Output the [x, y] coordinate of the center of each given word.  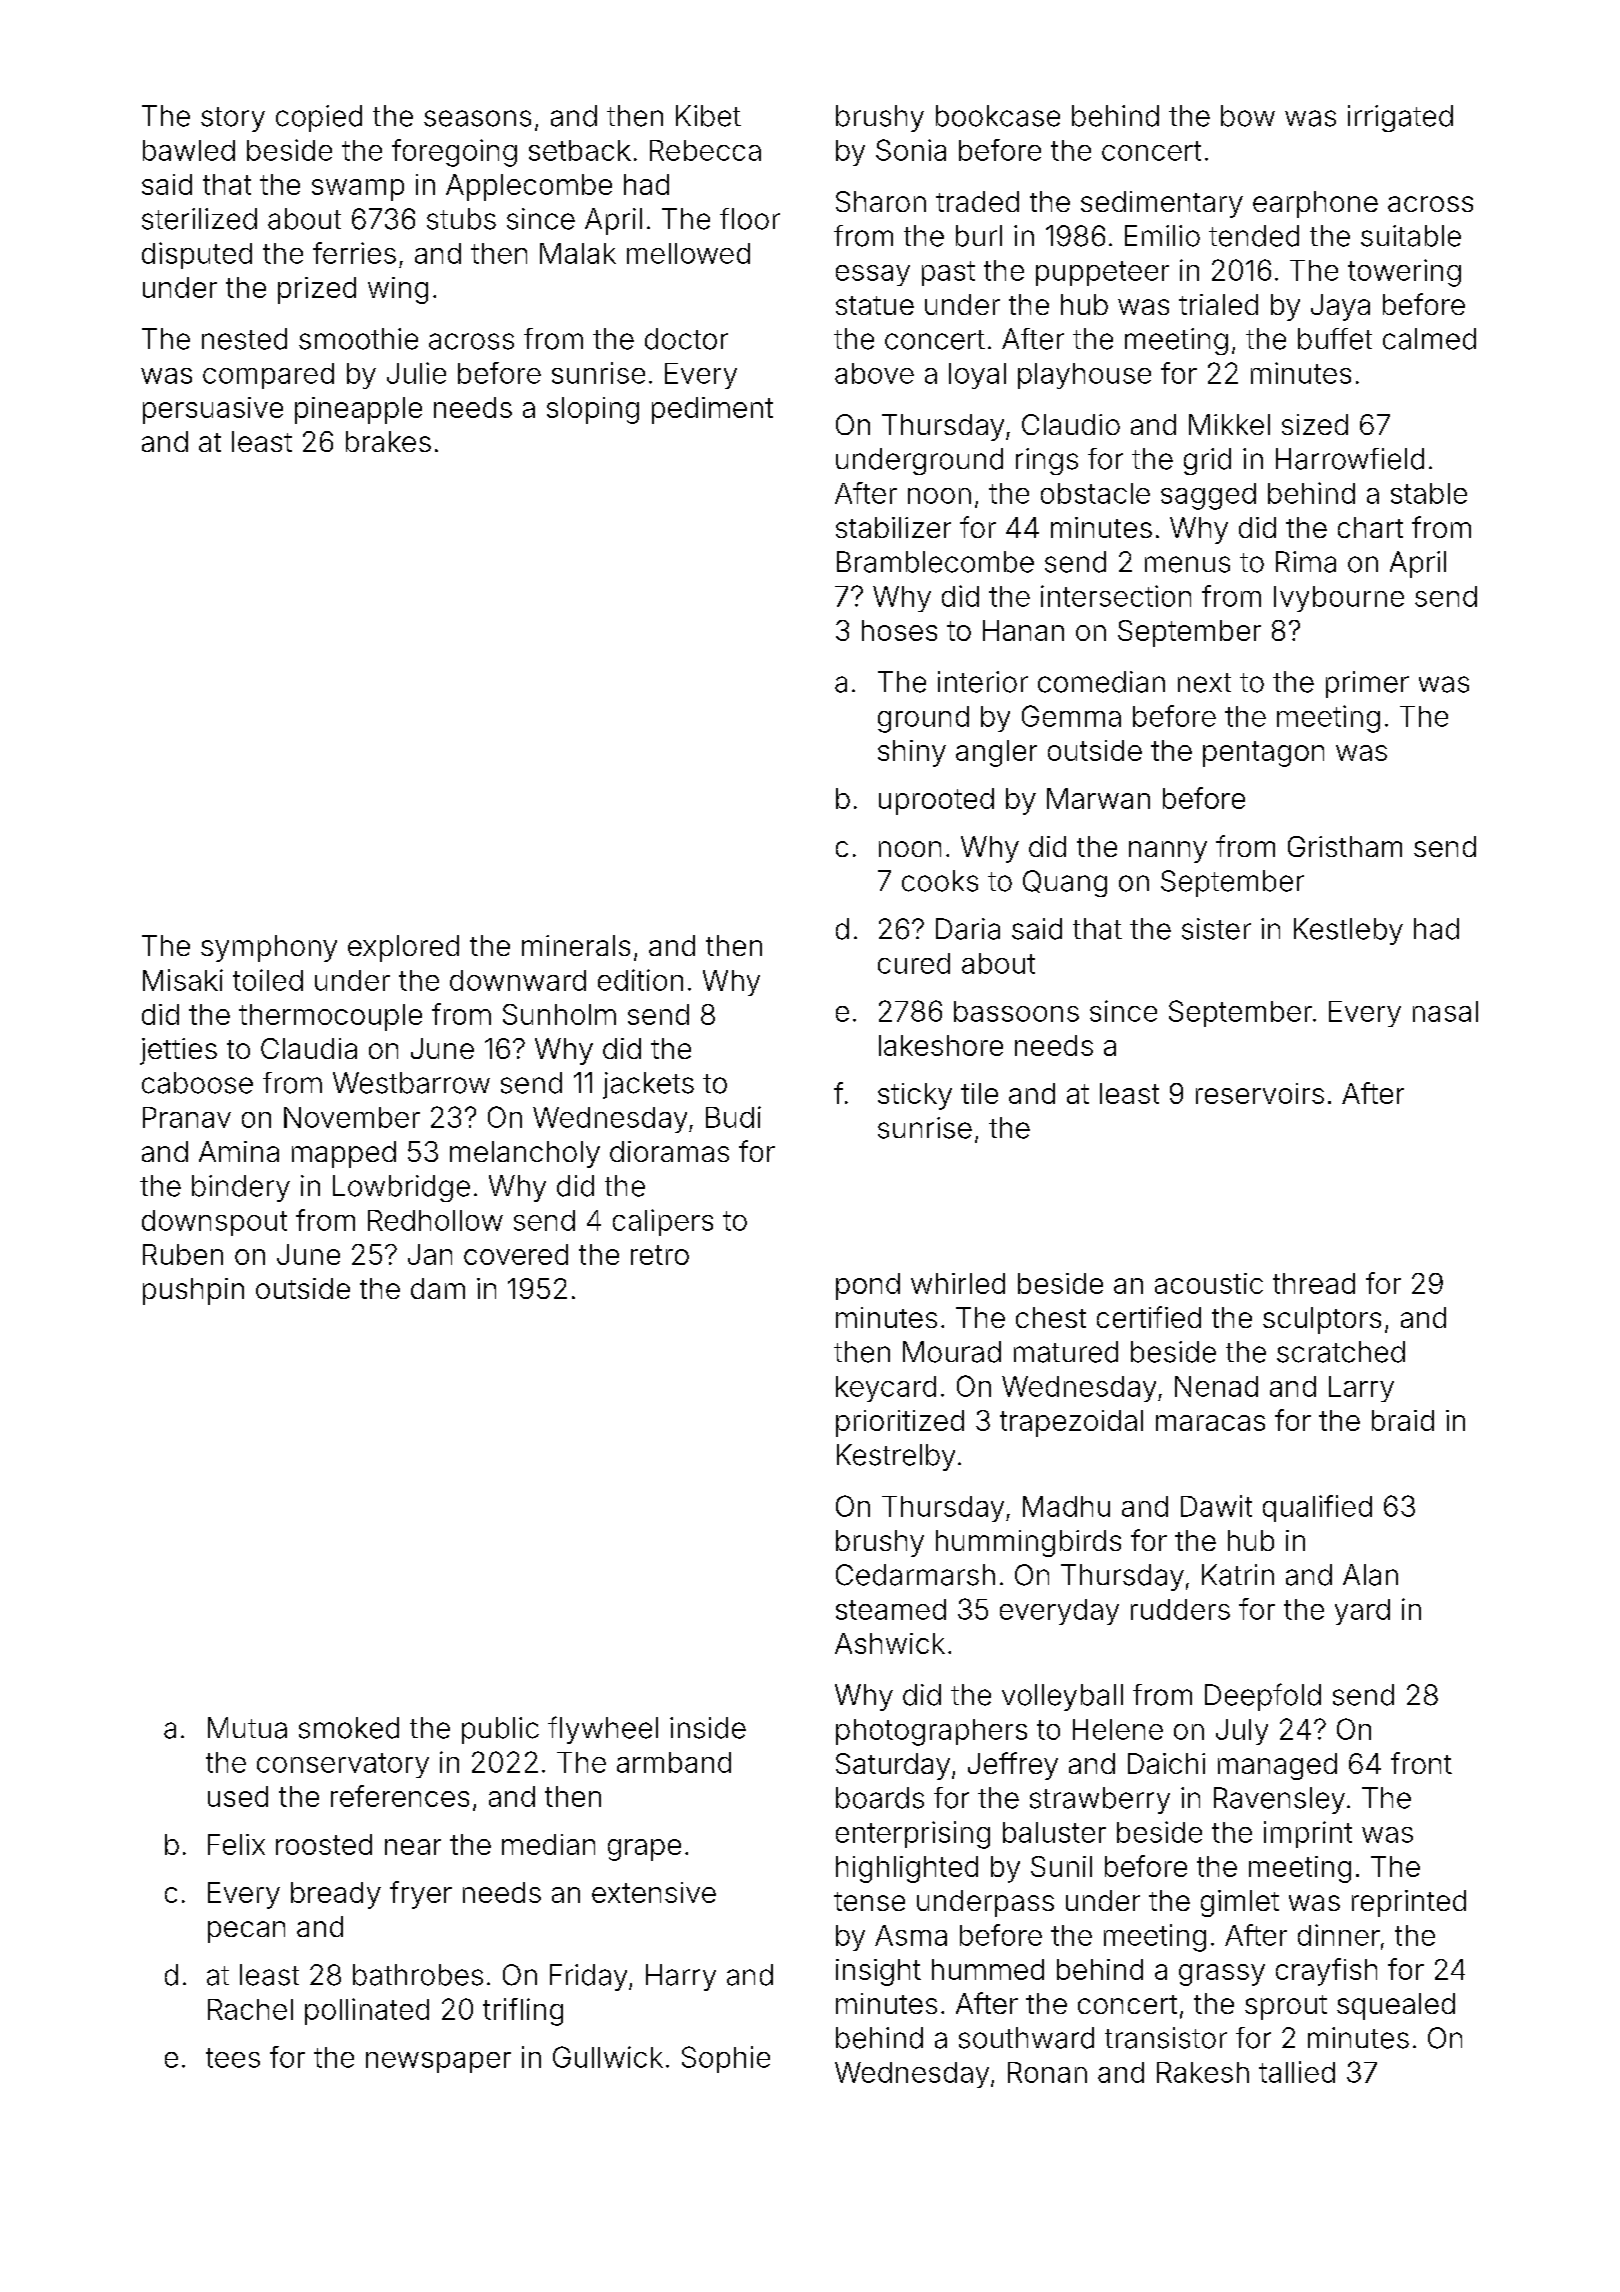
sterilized [199, 219]
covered [516, 1254]
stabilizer [893, 527]
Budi [733, 1117]
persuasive [213, 410]
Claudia [309, 1048]
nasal [1445, 1011]
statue [875, 305]
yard [1362, 1612]
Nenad [1216, 1386]
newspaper [438, 2062]
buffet [1335, 339]
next [1204, 683]
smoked [349, 1728]
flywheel [603, 1730]
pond [868, 1286]
